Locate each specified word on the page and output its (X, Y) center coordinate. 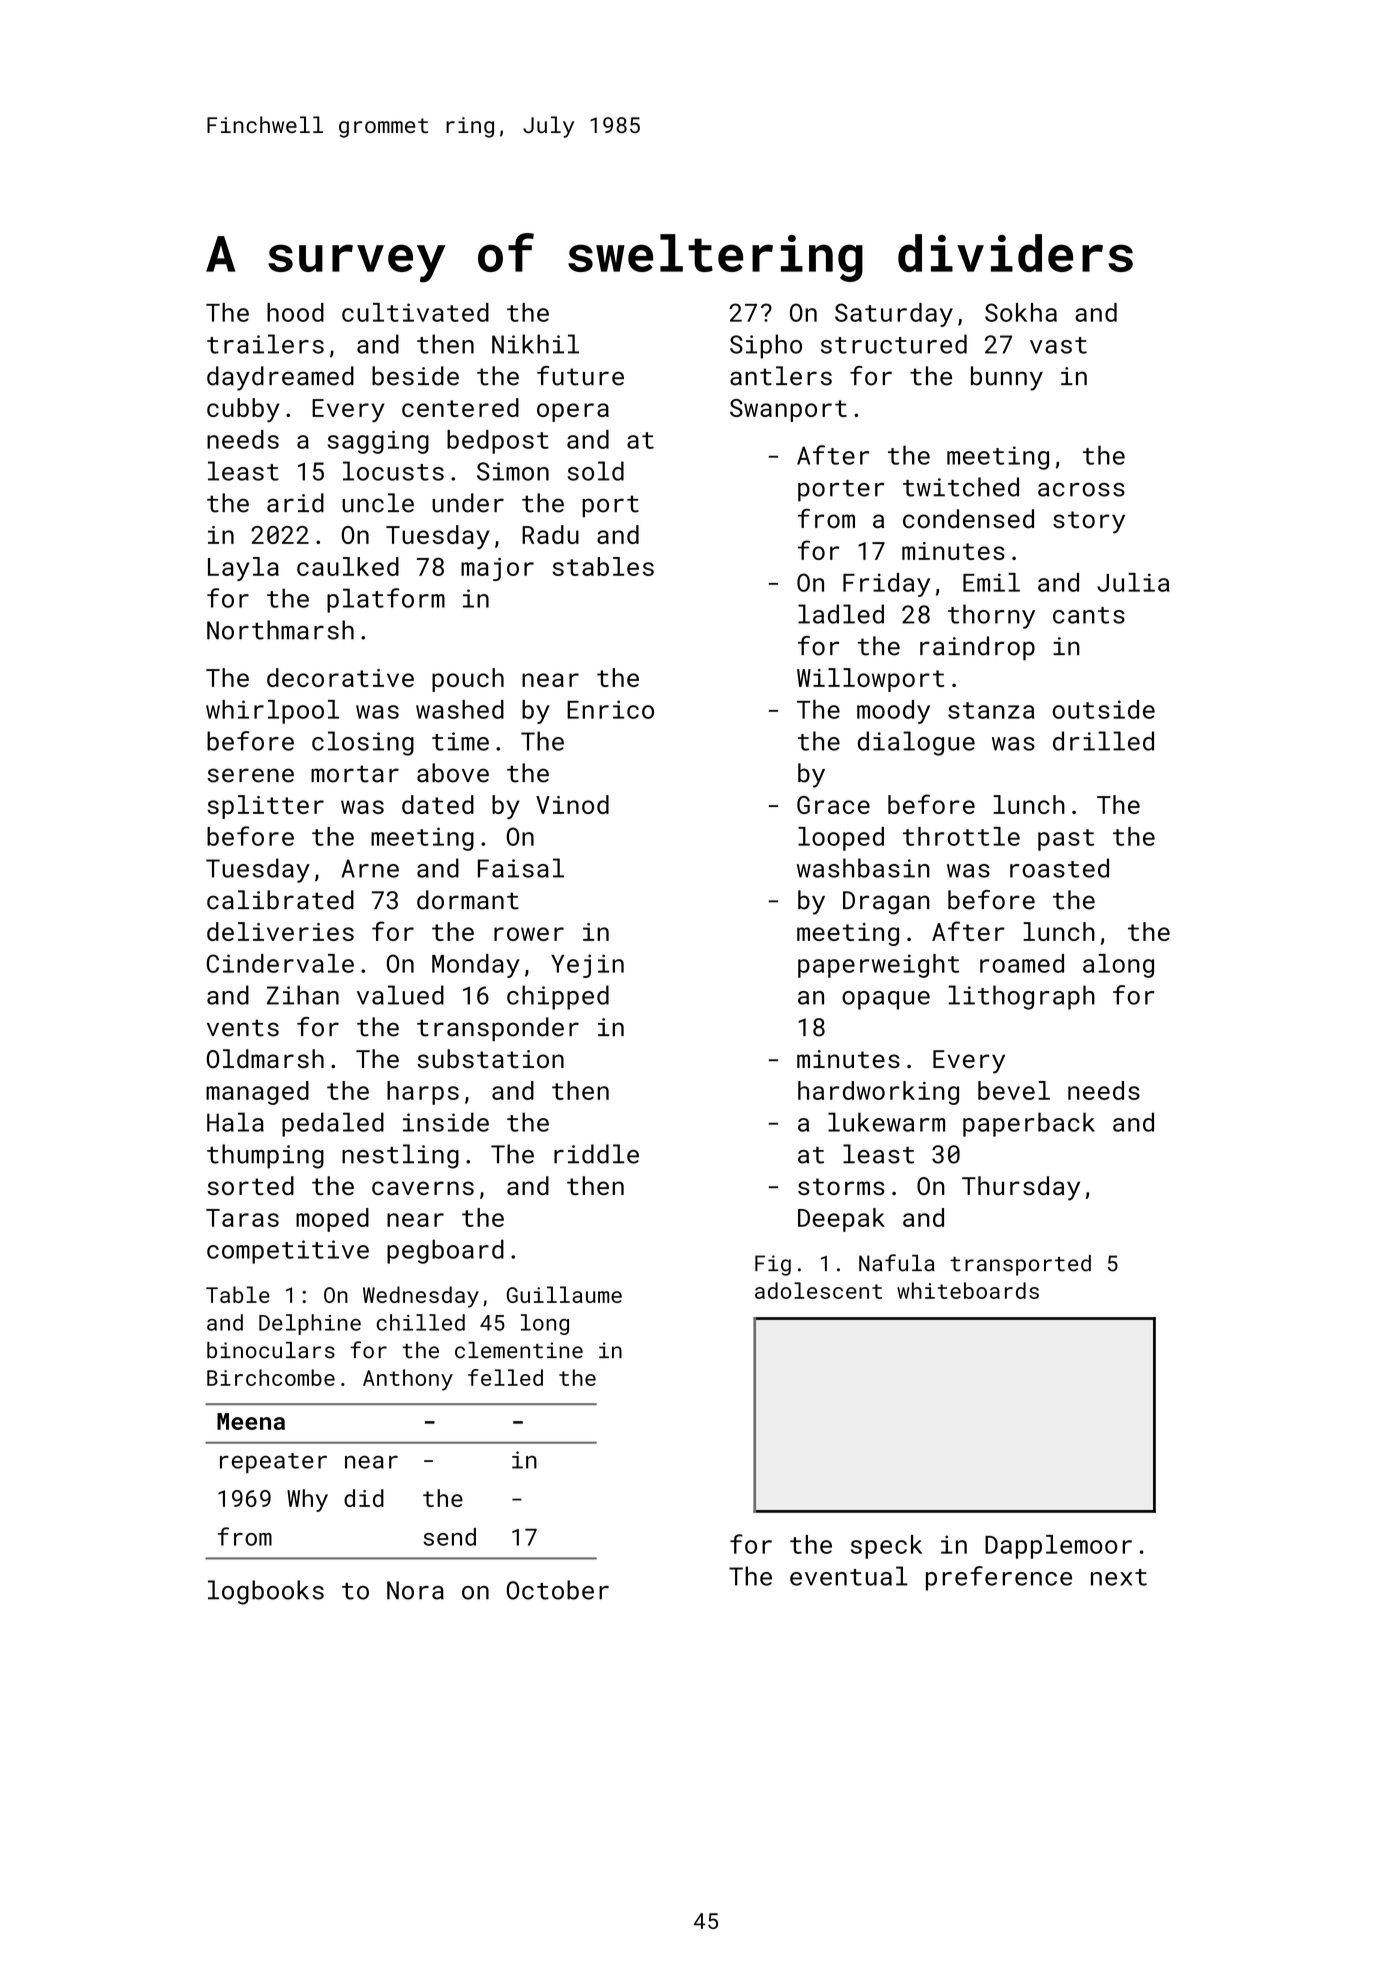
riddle (596, 1154)
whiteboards (968, 1290)
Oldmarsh (265, 1059)
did (364, 1498)
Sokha (1021, 312)
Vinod (572, 804)
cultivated (415, 312)
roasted (1059, 868)
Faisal (521, 868)
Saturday (894, 315)
